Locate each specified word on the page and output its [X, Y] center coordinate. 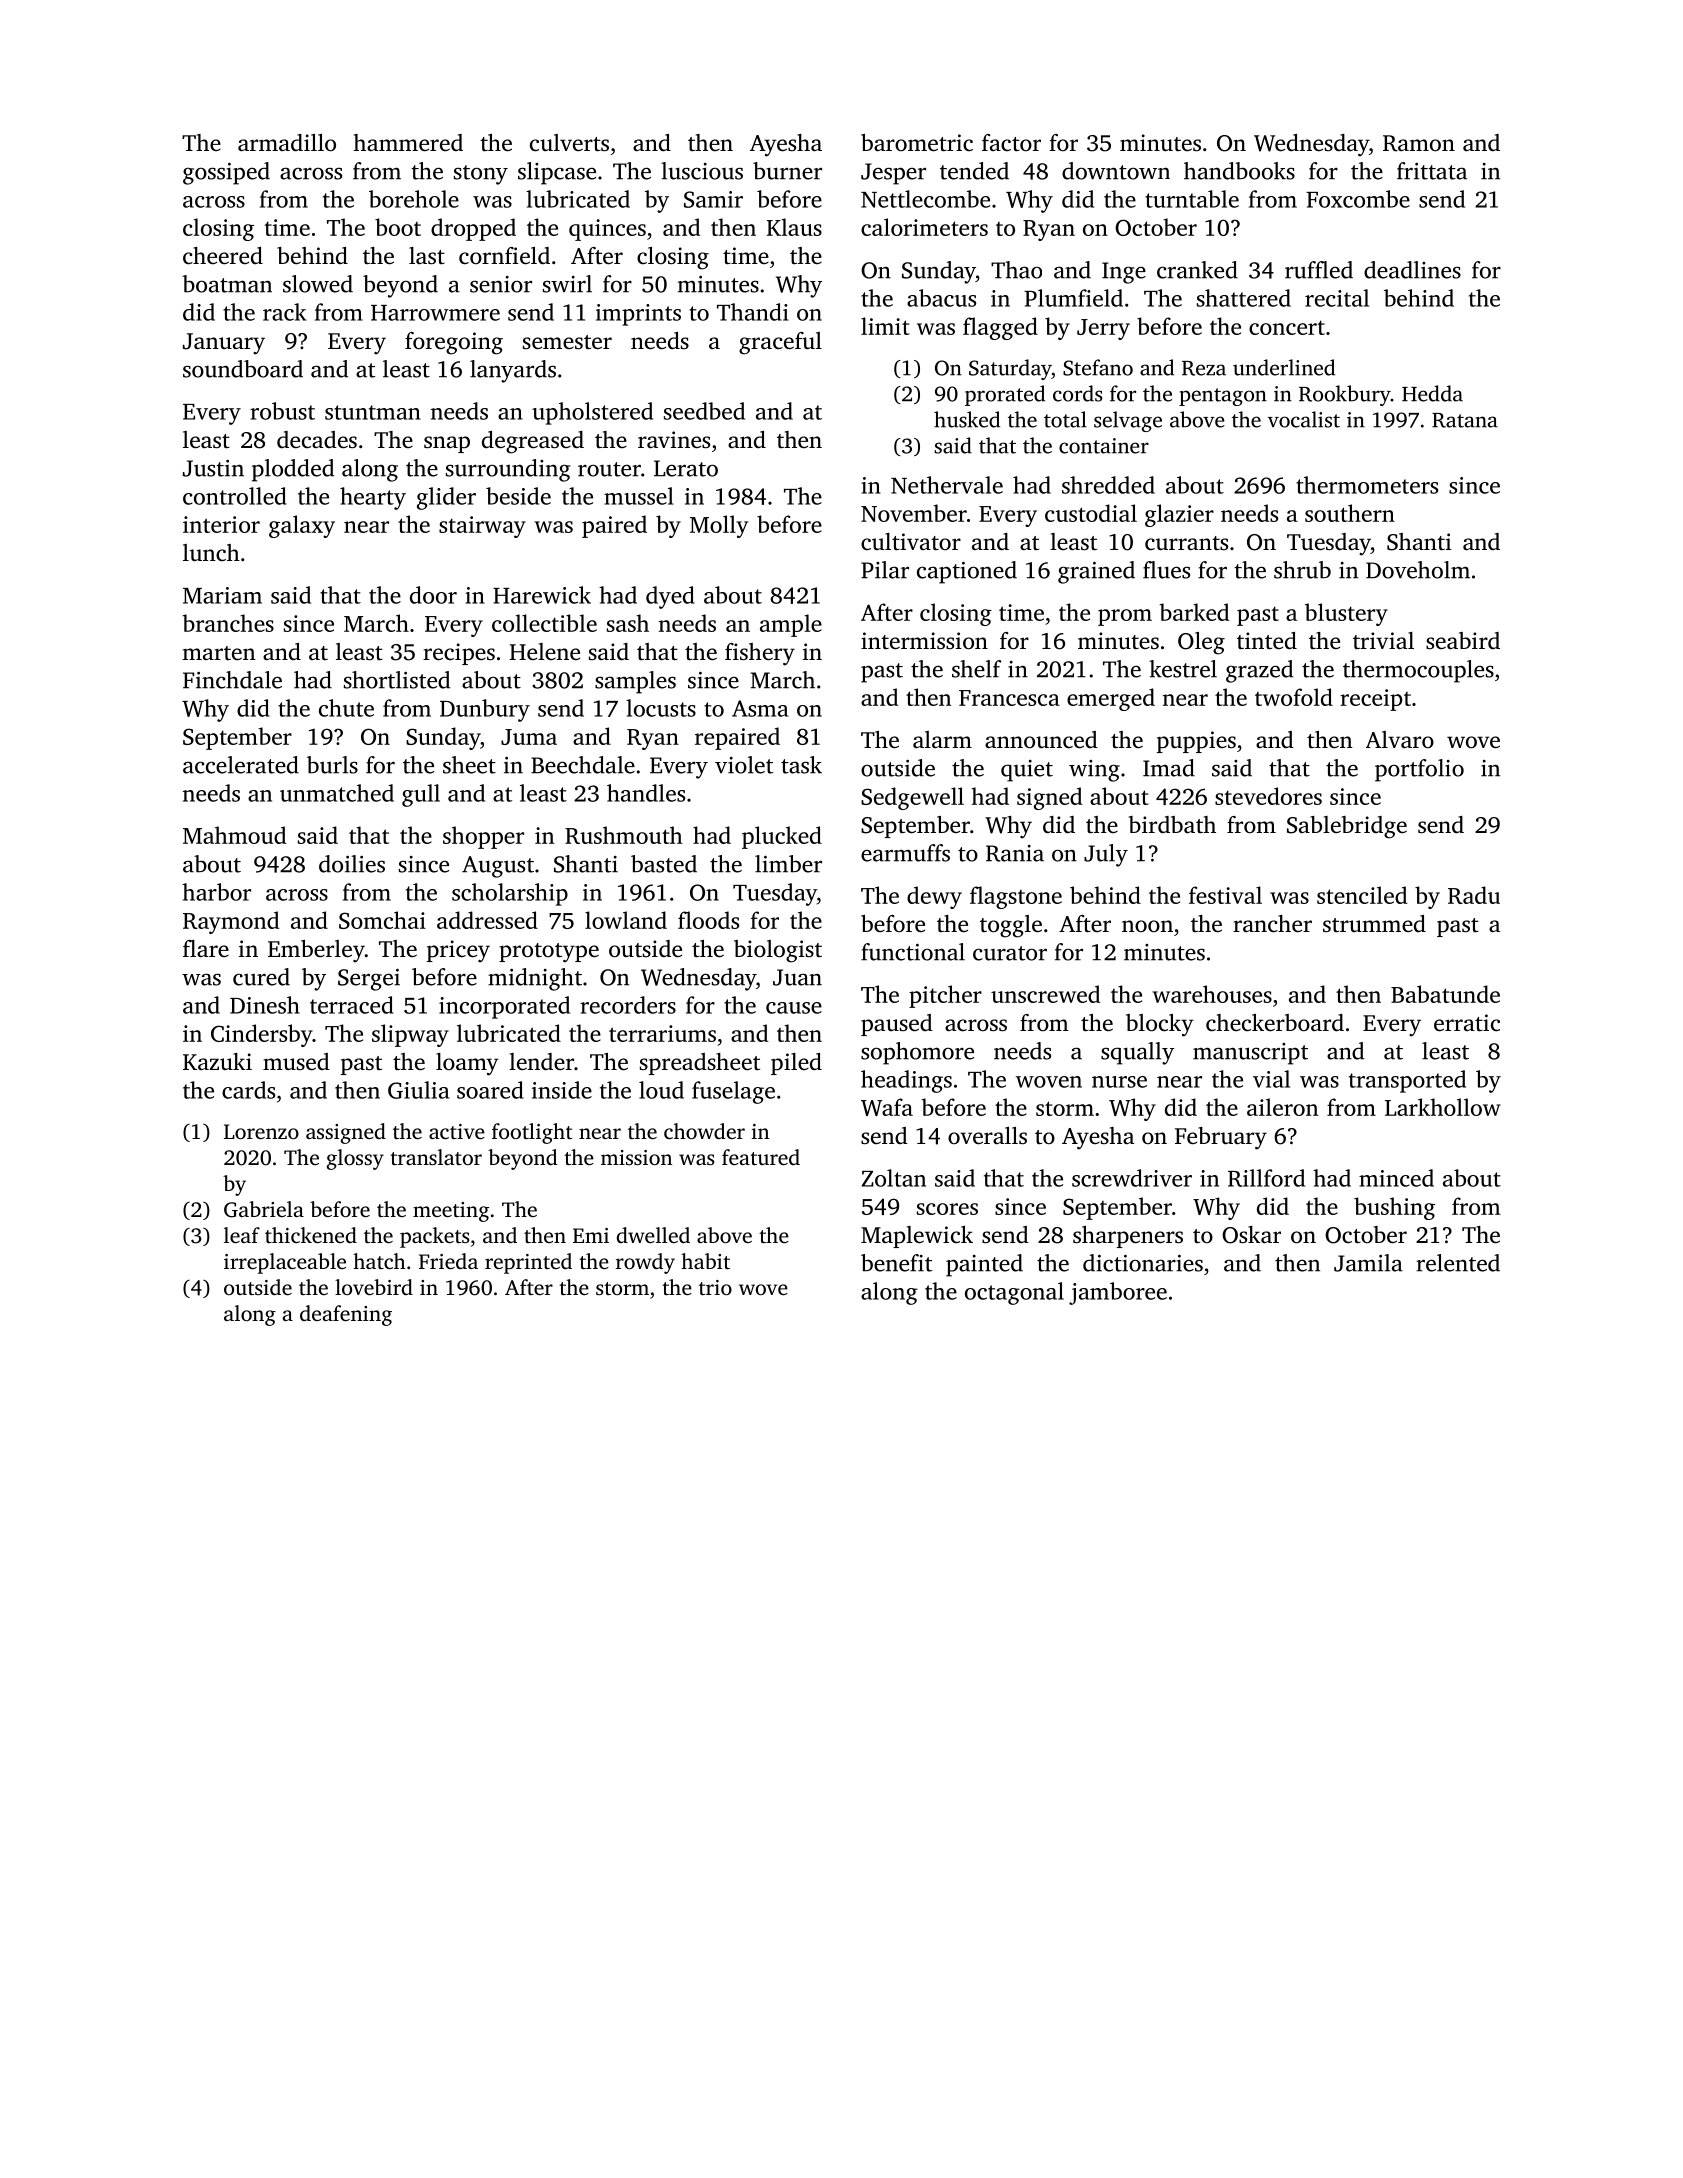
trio [715, 1287]
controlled [235, 496]
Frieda [448, 1261]
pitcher [945, 996]
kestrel [1183, 669]
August [498, 867]
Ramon [1419, 143]
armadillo [287, 143]
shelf [977, 669]
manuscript [1250, 1054]
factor [1011, 142]
